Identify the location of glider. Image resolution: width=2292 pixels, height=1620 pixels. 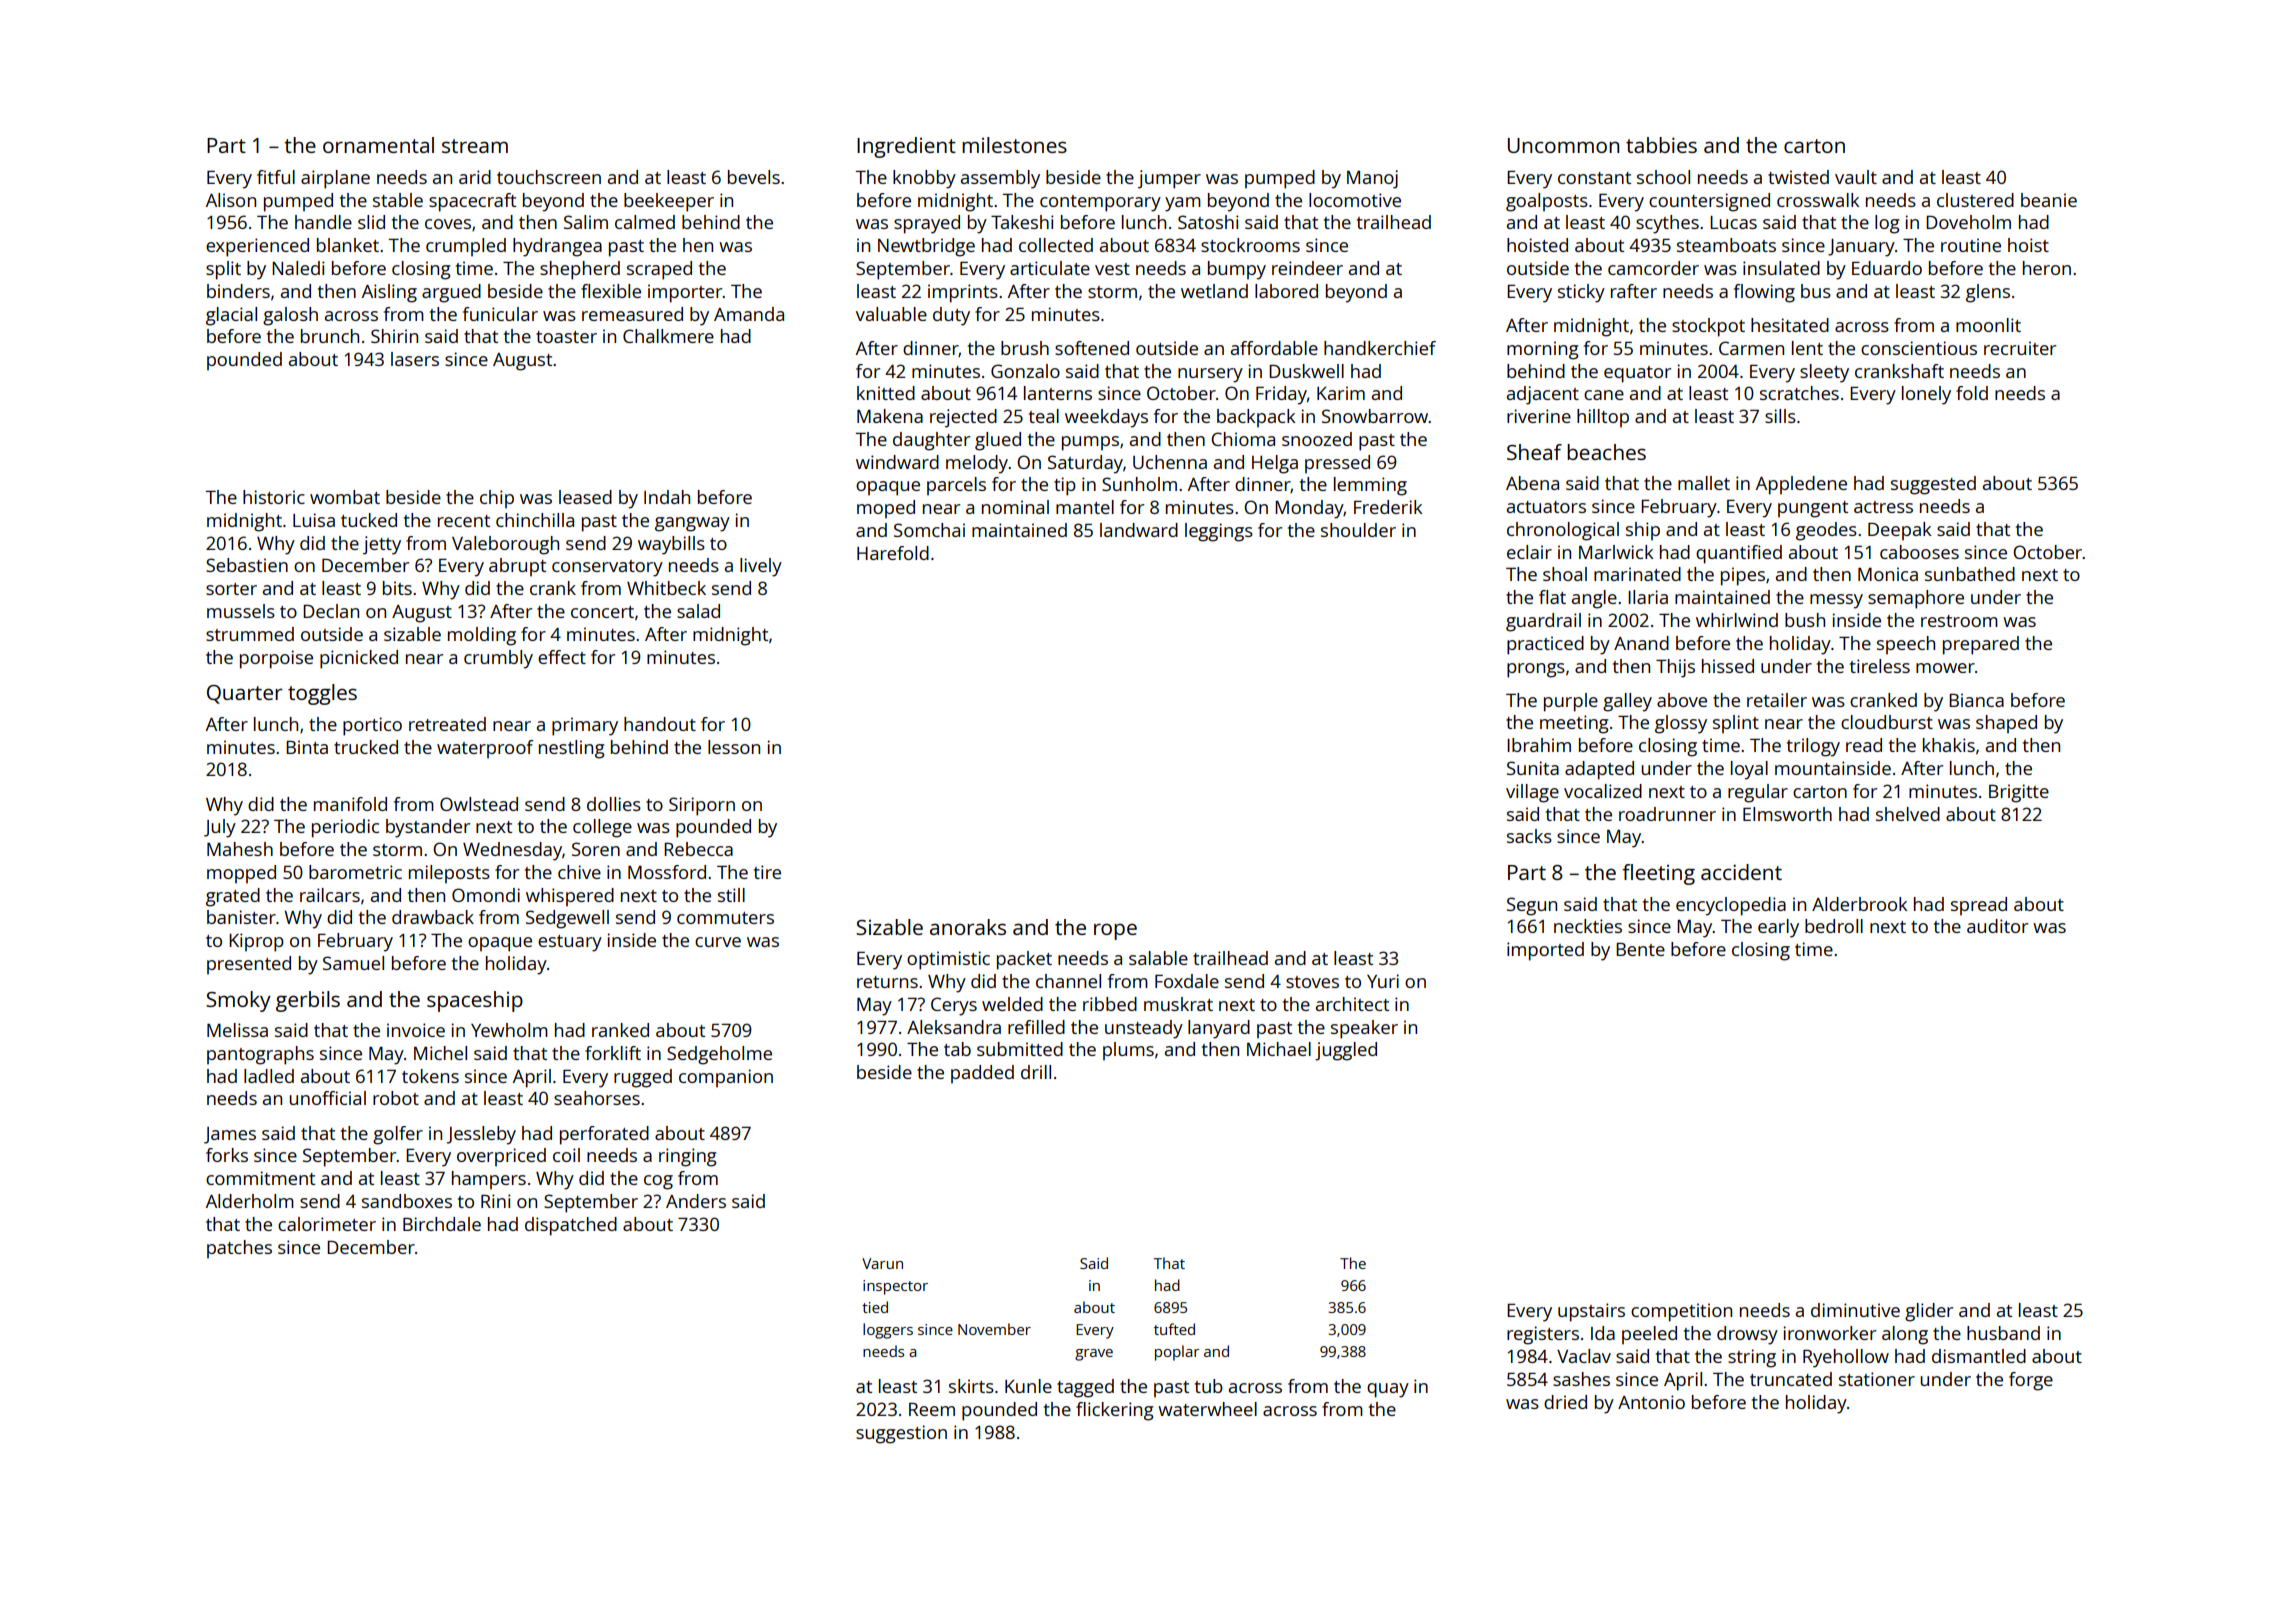
(1929, 1312).
